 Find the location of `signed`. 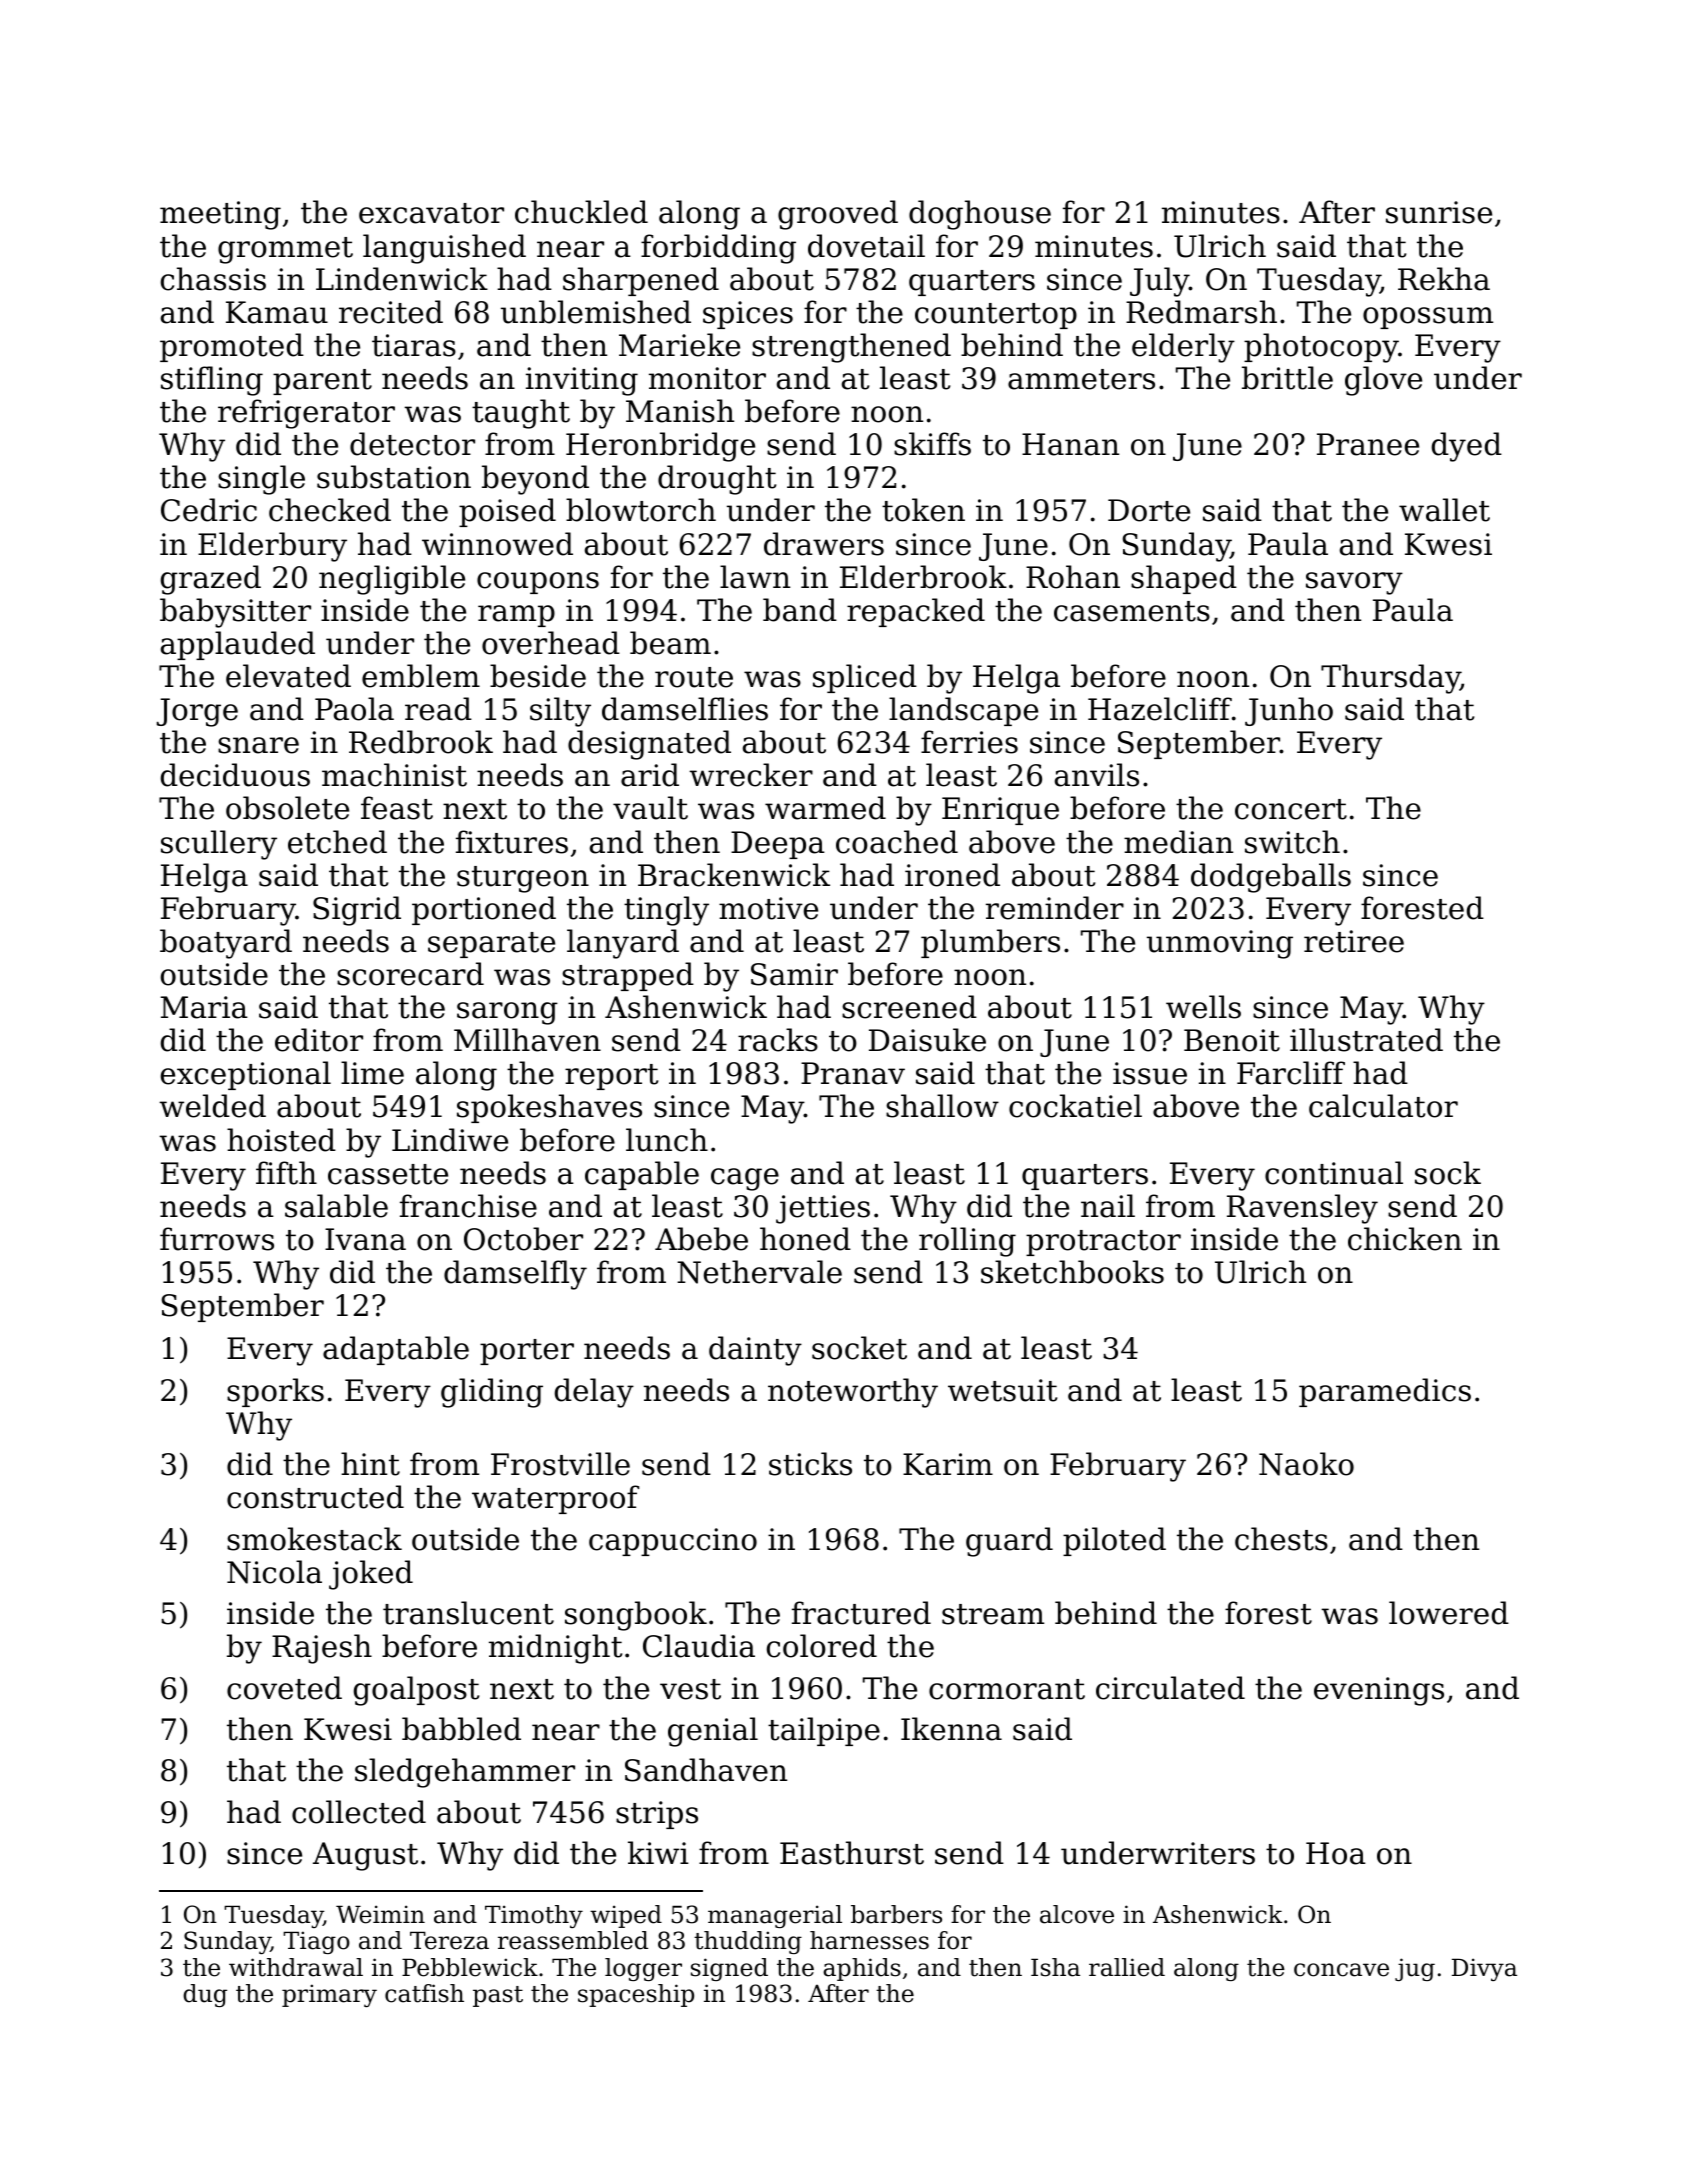

signed is located at coordinates (729, 1969).
